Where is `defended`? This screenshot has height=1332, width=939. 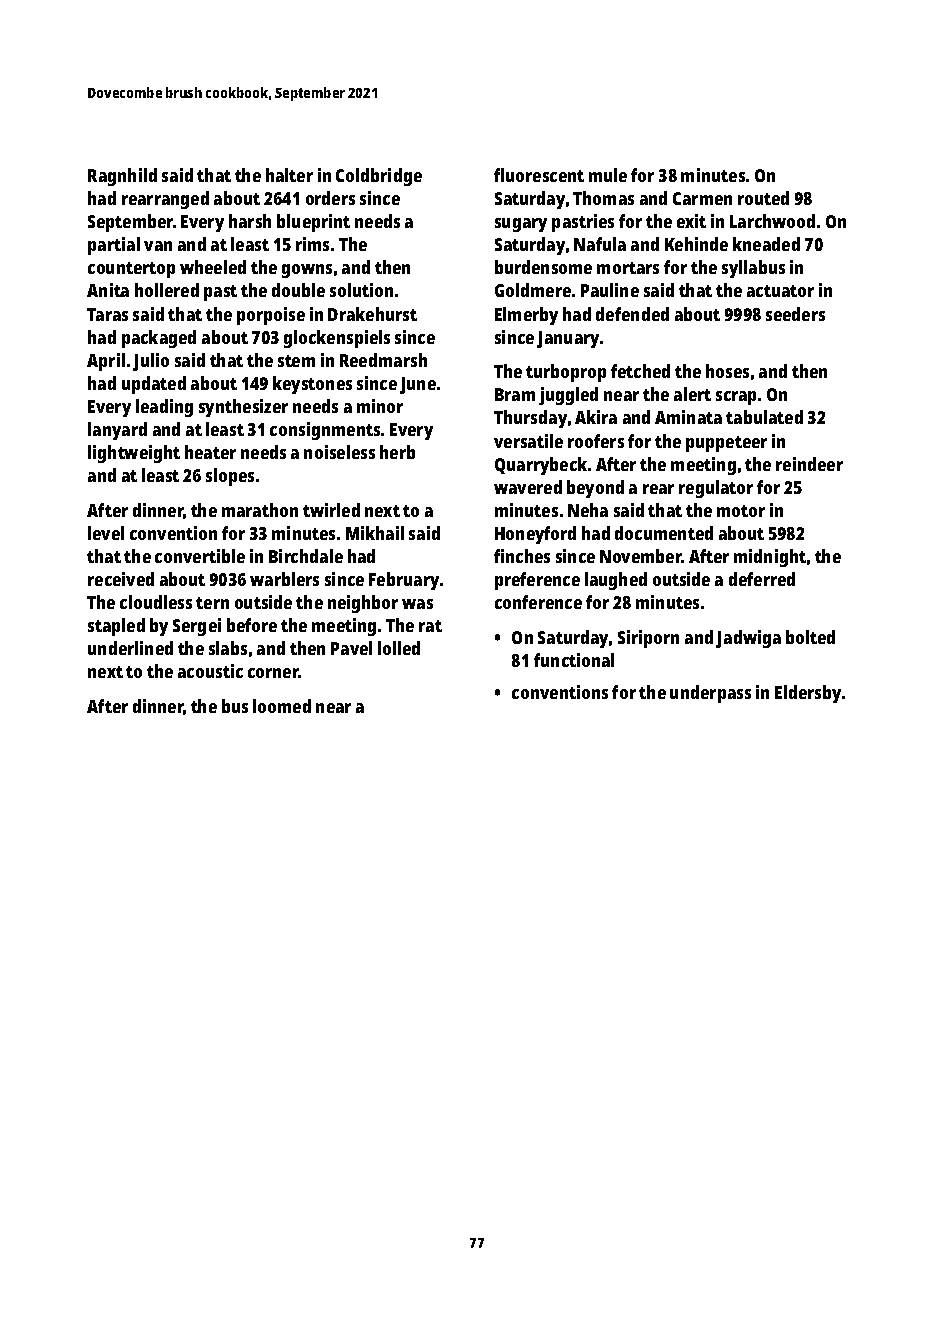
defended is located at coordinates (632, 314).
